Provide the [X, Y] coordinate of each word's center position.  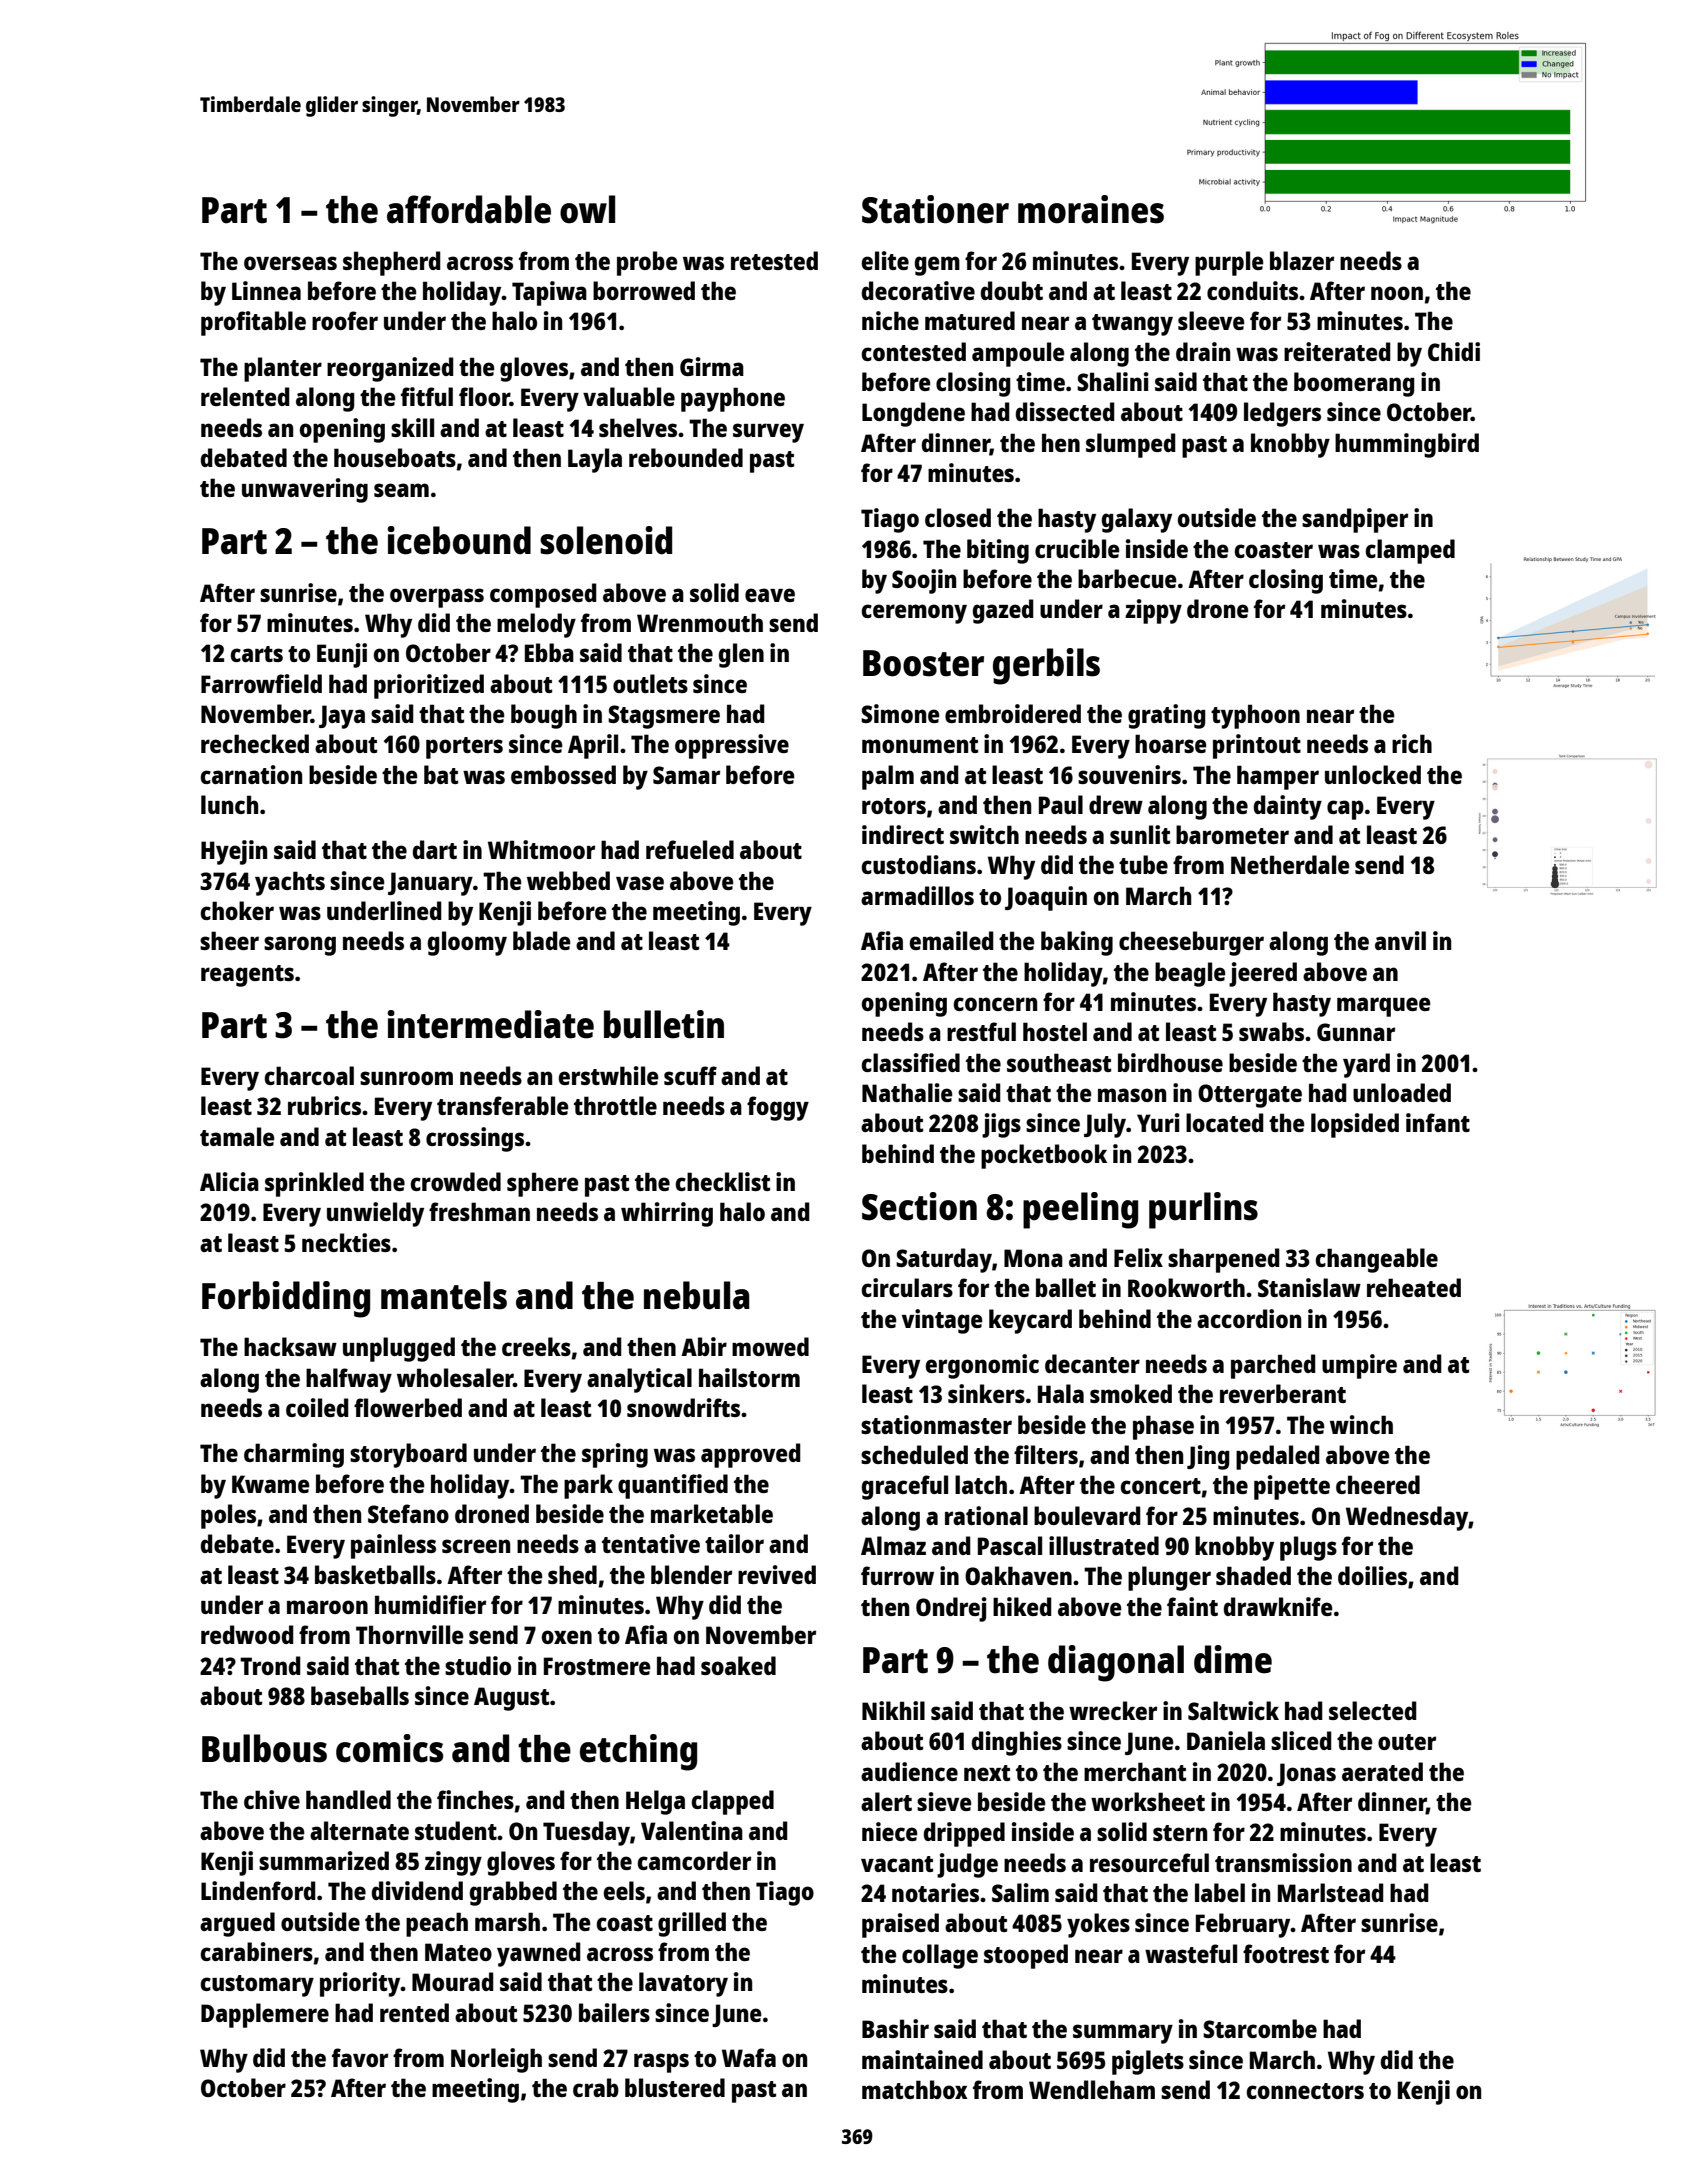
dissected [1065, 411]
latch [981, 1484]
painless [393, 1546]
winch [1361, 1424]
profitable [253, 323]
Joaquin [1046, 898]
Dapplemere [265, 2015]
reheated [1414, 1287]
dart [435, 849]
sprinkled [314, 1184]
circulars [907, 1287]
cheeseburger [1191, 943]
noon [1397, 293]
